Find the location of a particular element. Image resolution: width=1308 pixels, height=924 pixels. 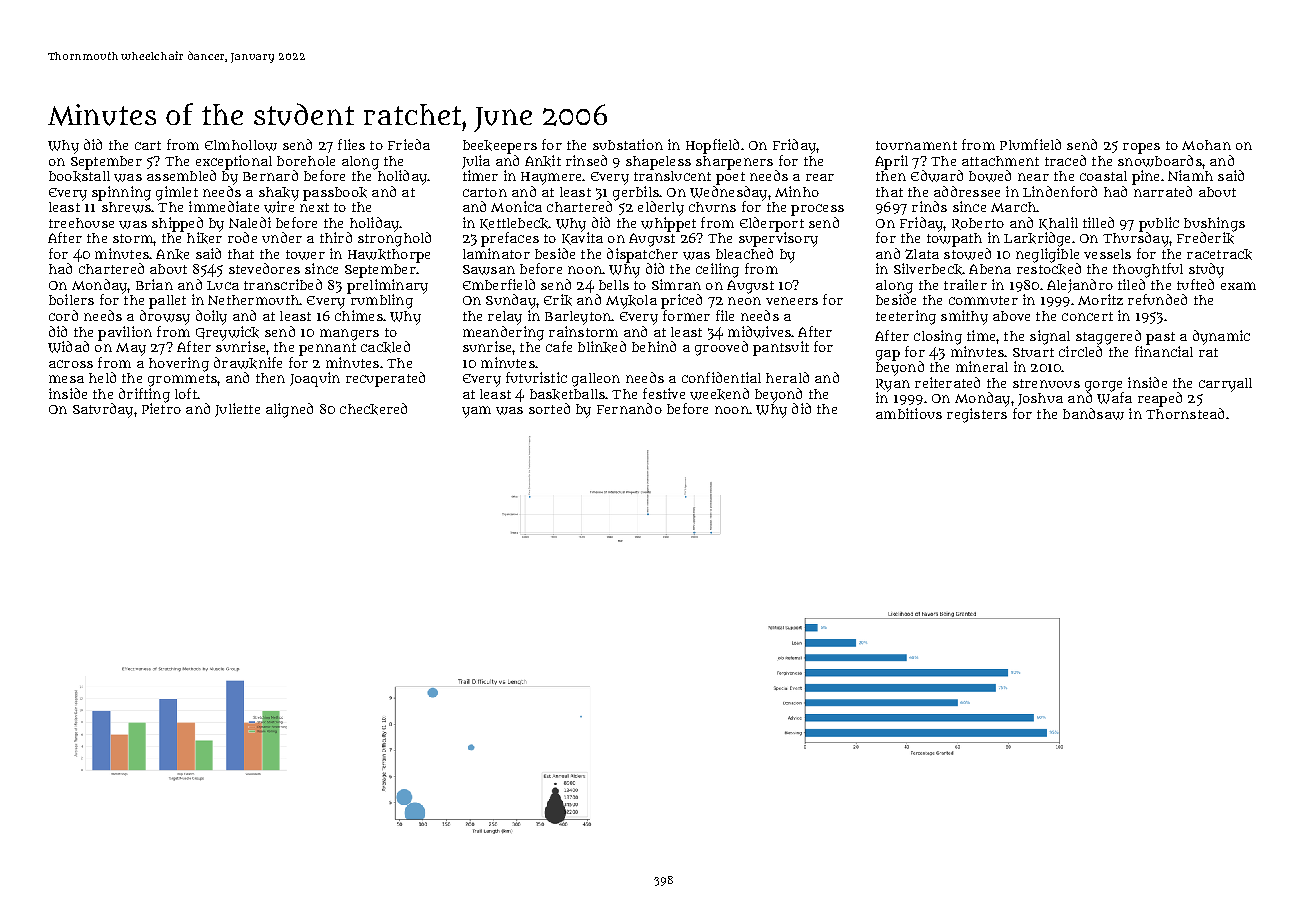

Plumfield is located at coordinates (1030, 144).
